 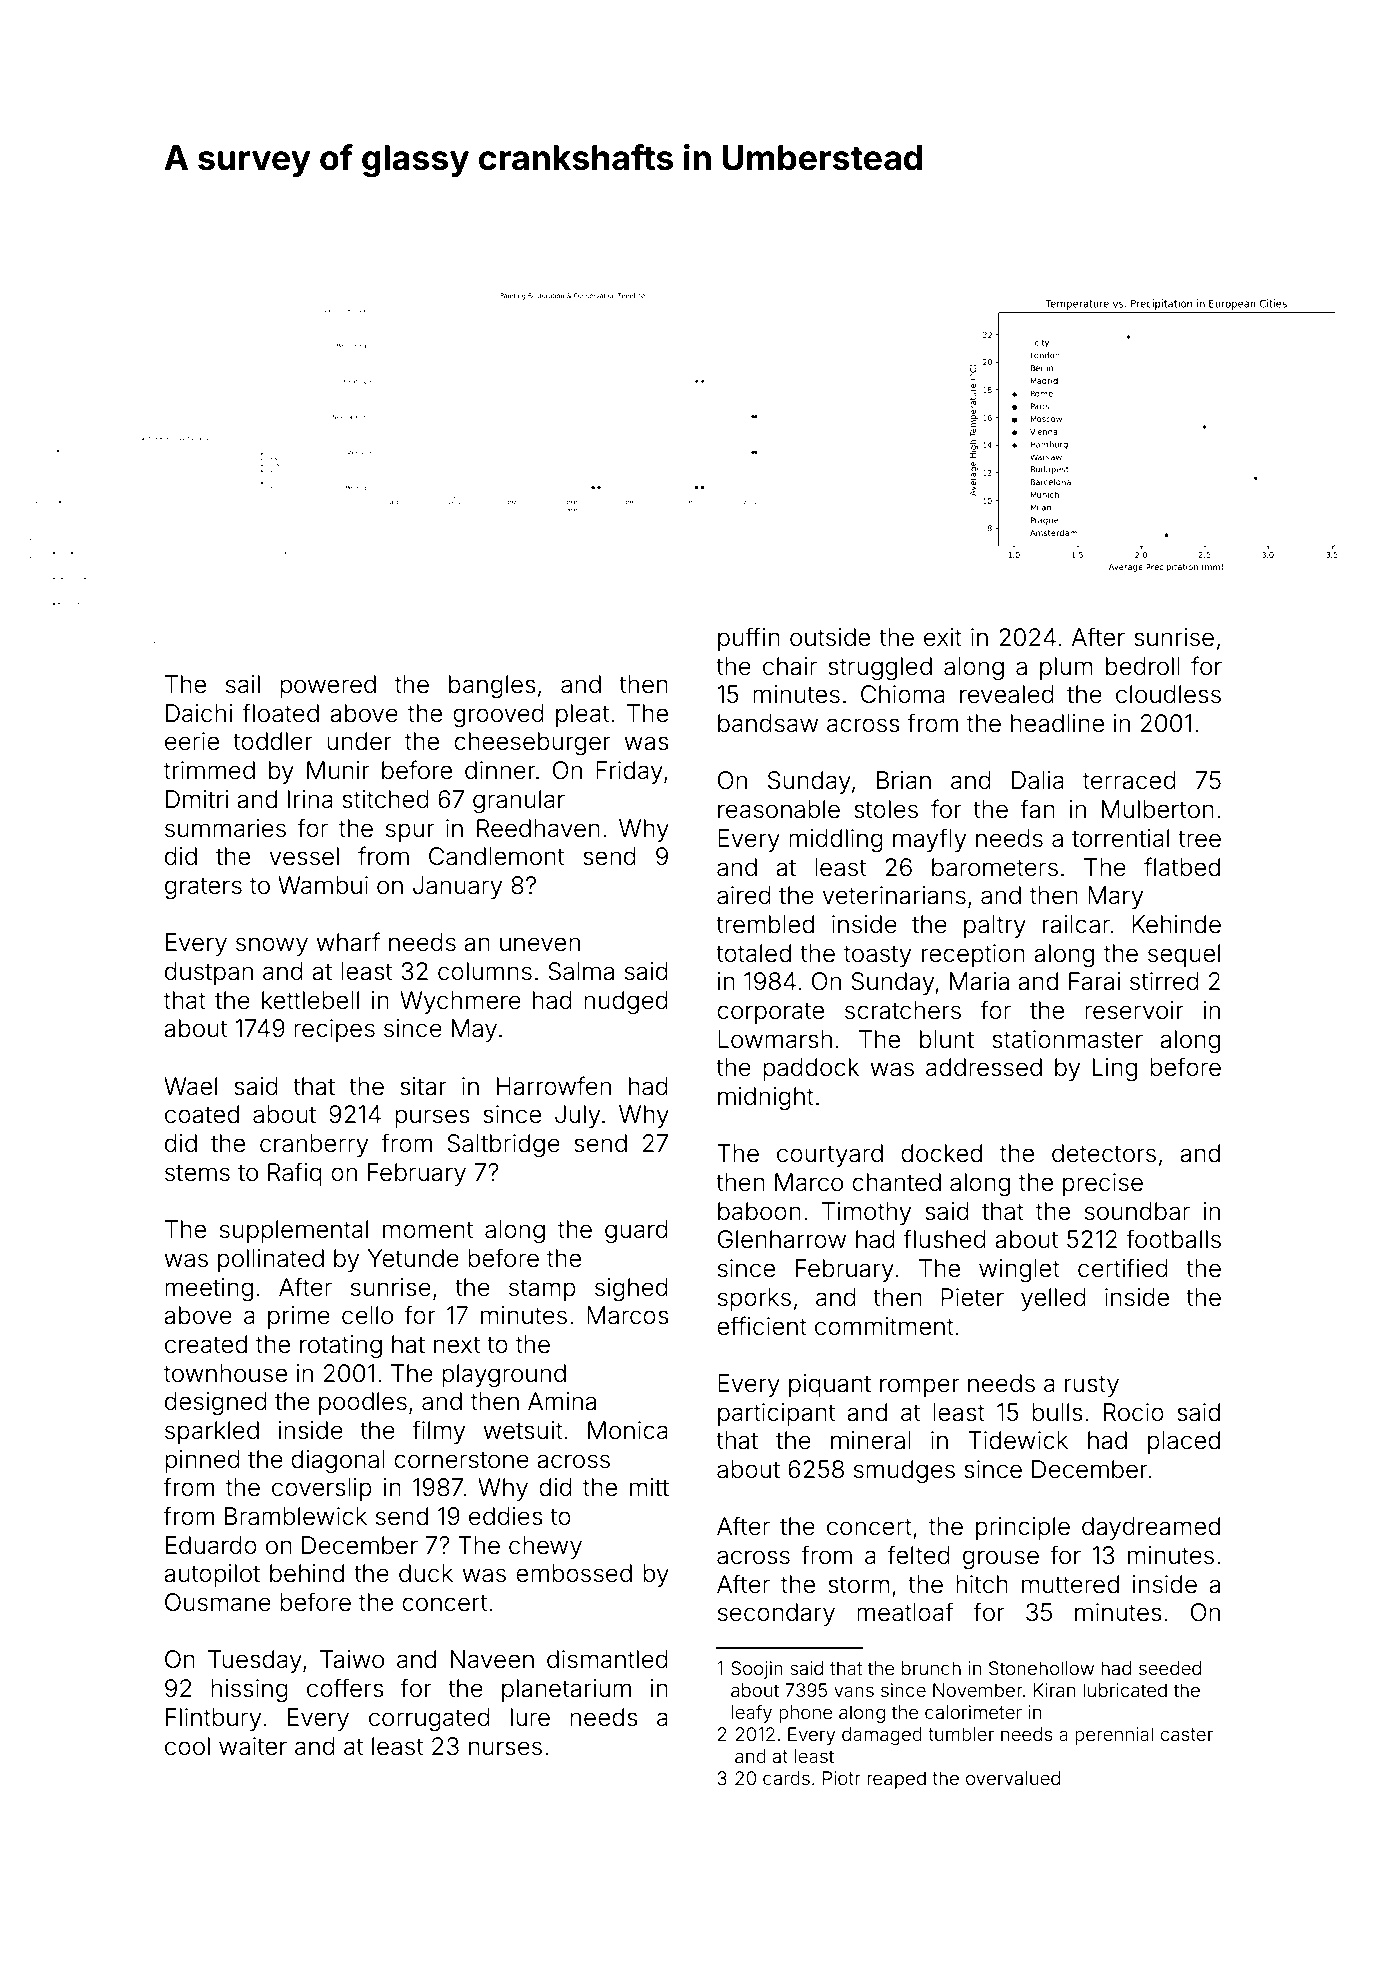 What do you see at coordinates (187, 1746) in the page?
I see `cool` at bounding box center [187, 1746].
